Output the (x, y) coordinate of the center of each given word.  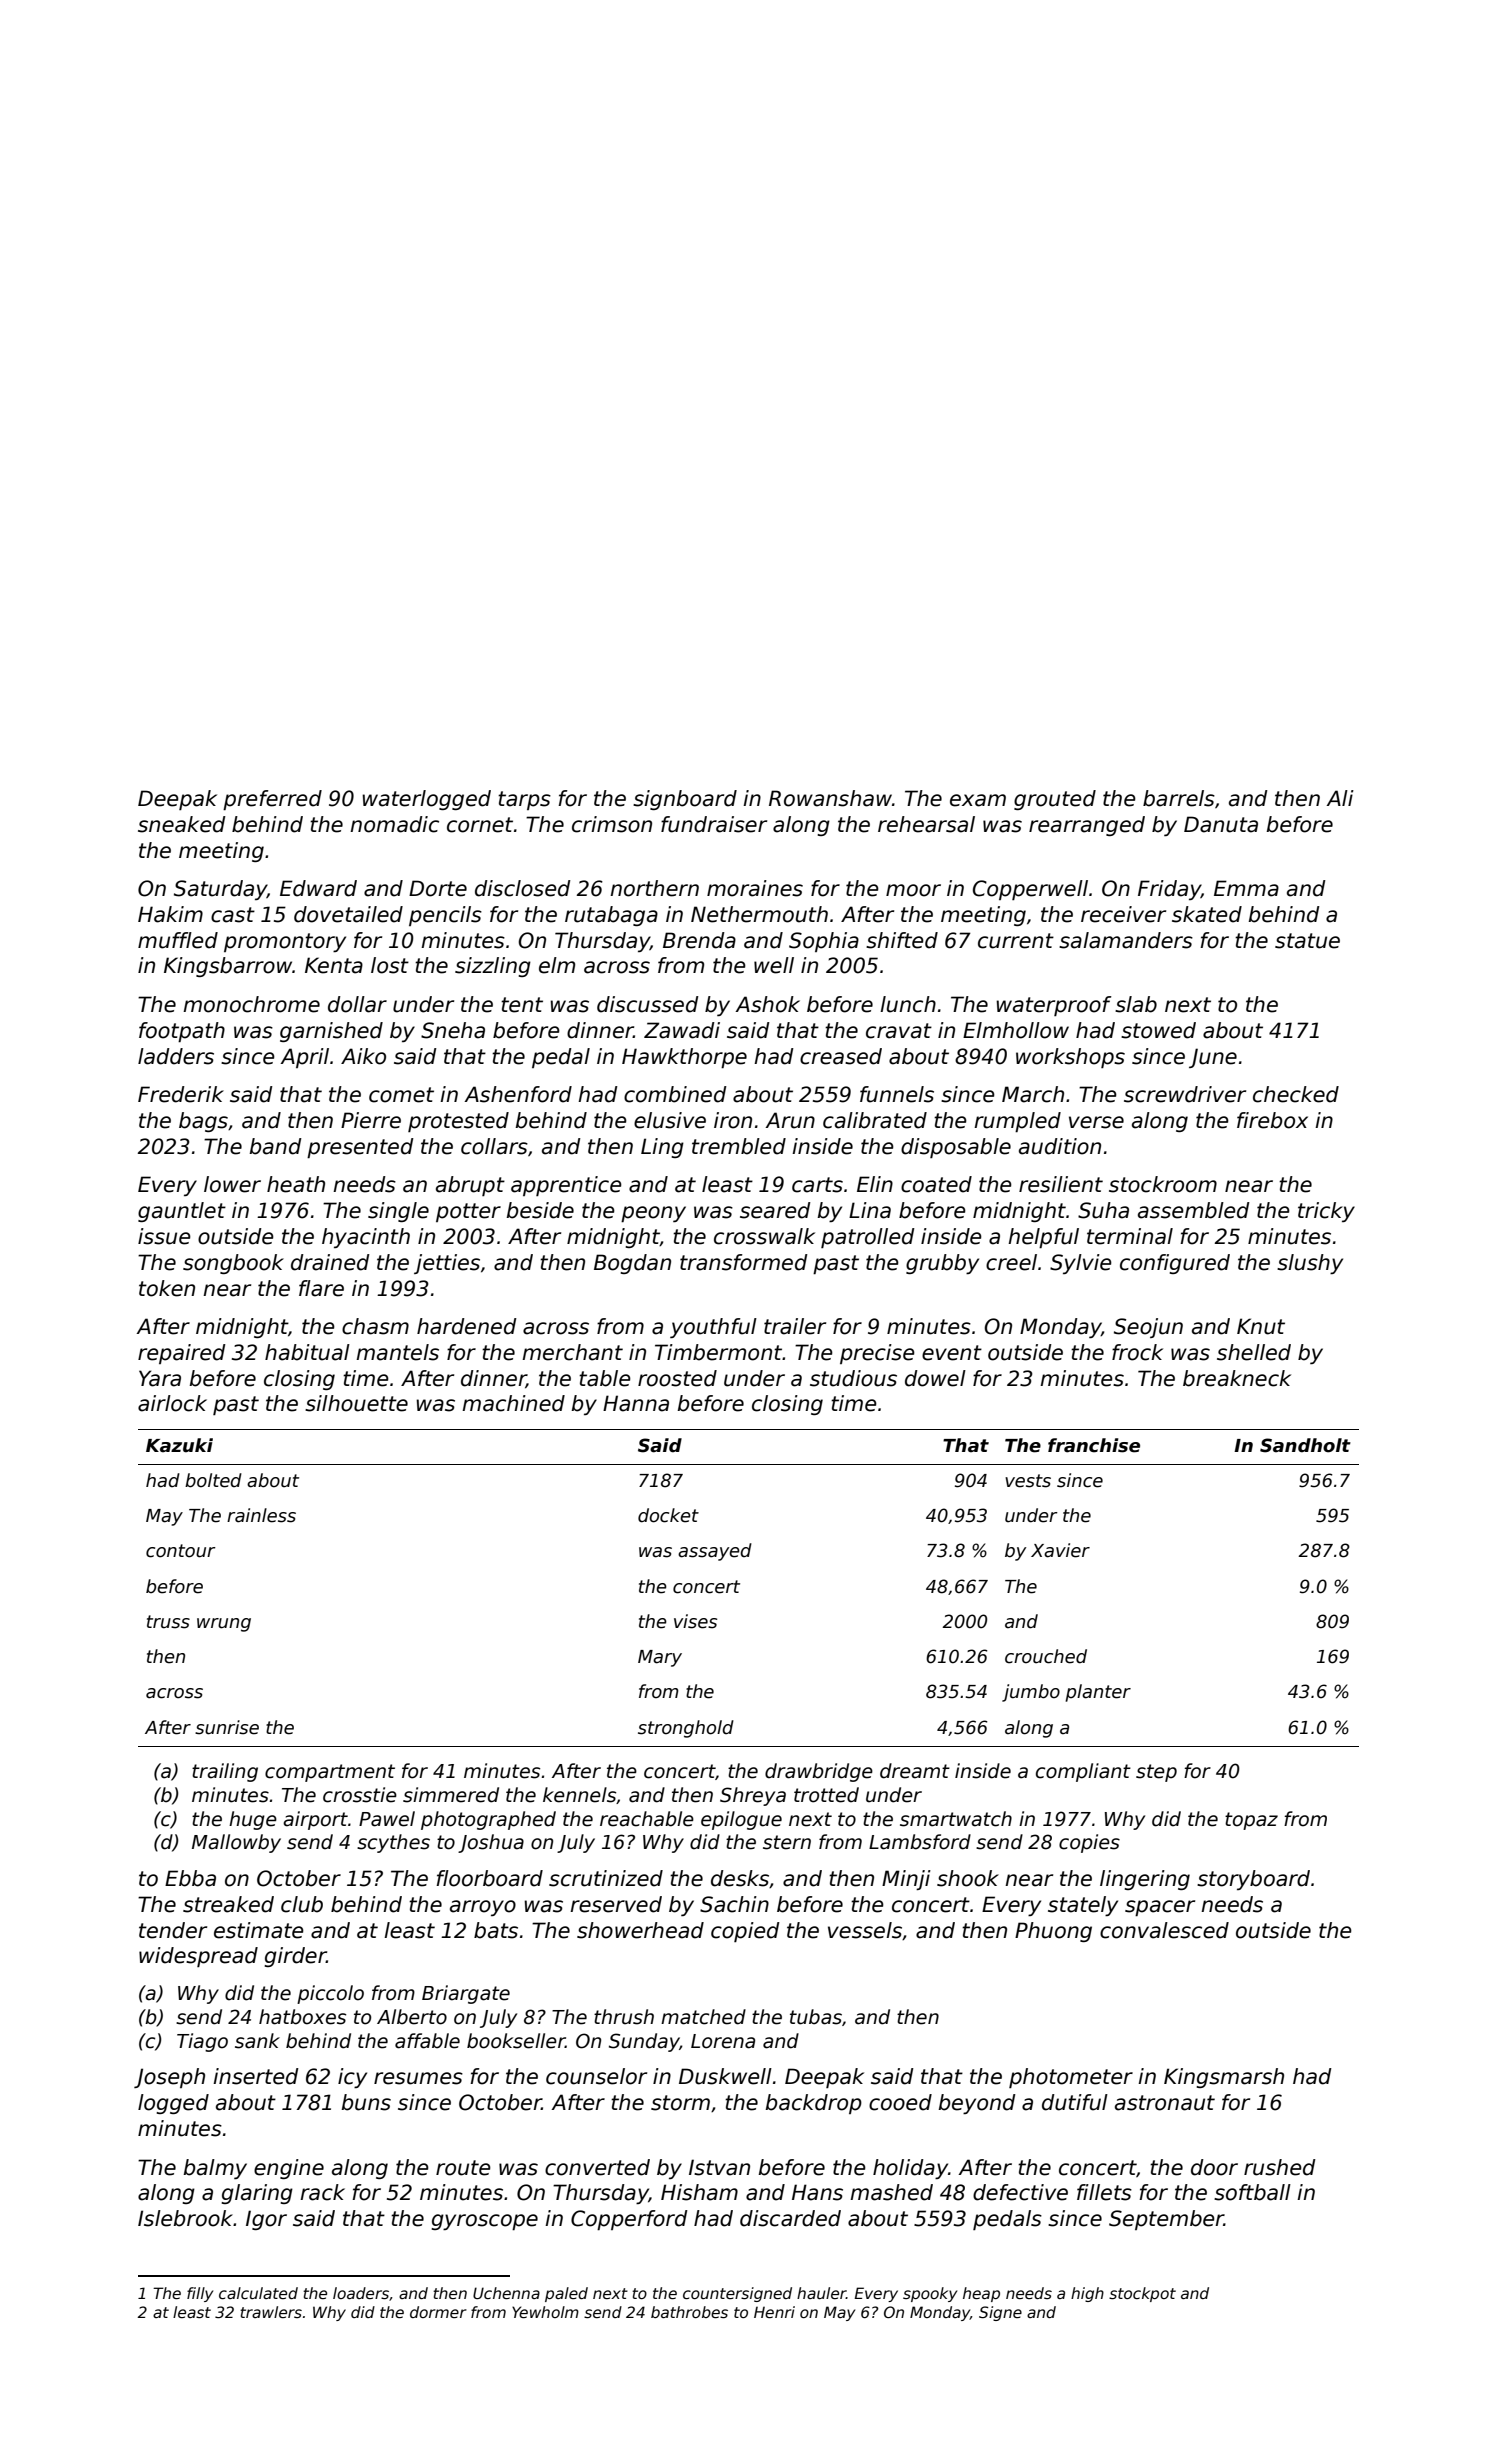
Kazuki (179, 1445)
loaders (361, 2293)
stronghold (686, 1729)
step (1156, 1773)
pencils (445, 916)
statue (1307, 941)
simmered (451, 1795)
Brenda (699, 940)
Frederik (181, 1094)
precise (877, 1354)
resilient (1061, 1184)
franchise (1094, 1445)
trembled (739, 1146)
